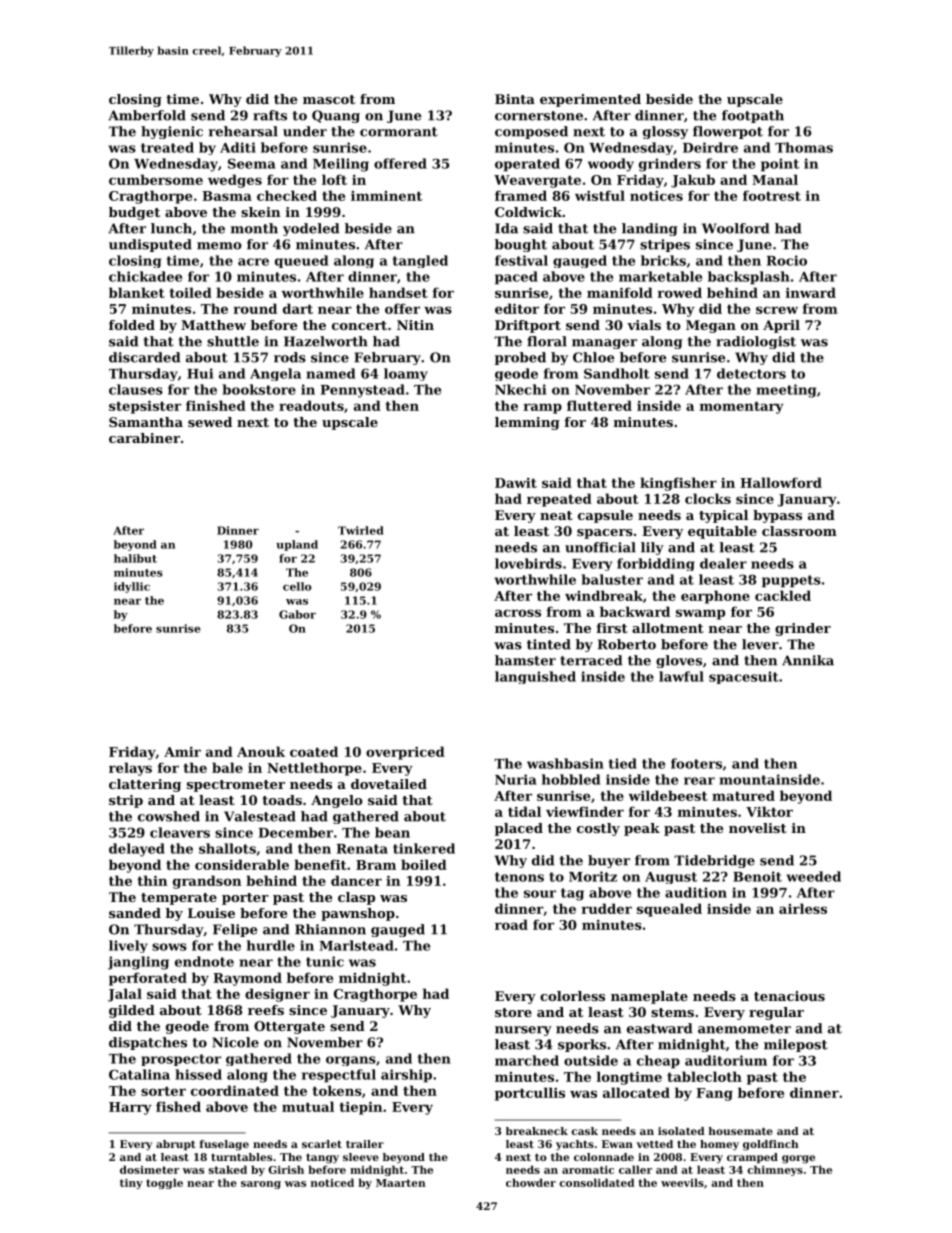  What do you see at coordinates (516, 779) in the screenshot?
I see `Nuria` at bounding box center [516, 779].
